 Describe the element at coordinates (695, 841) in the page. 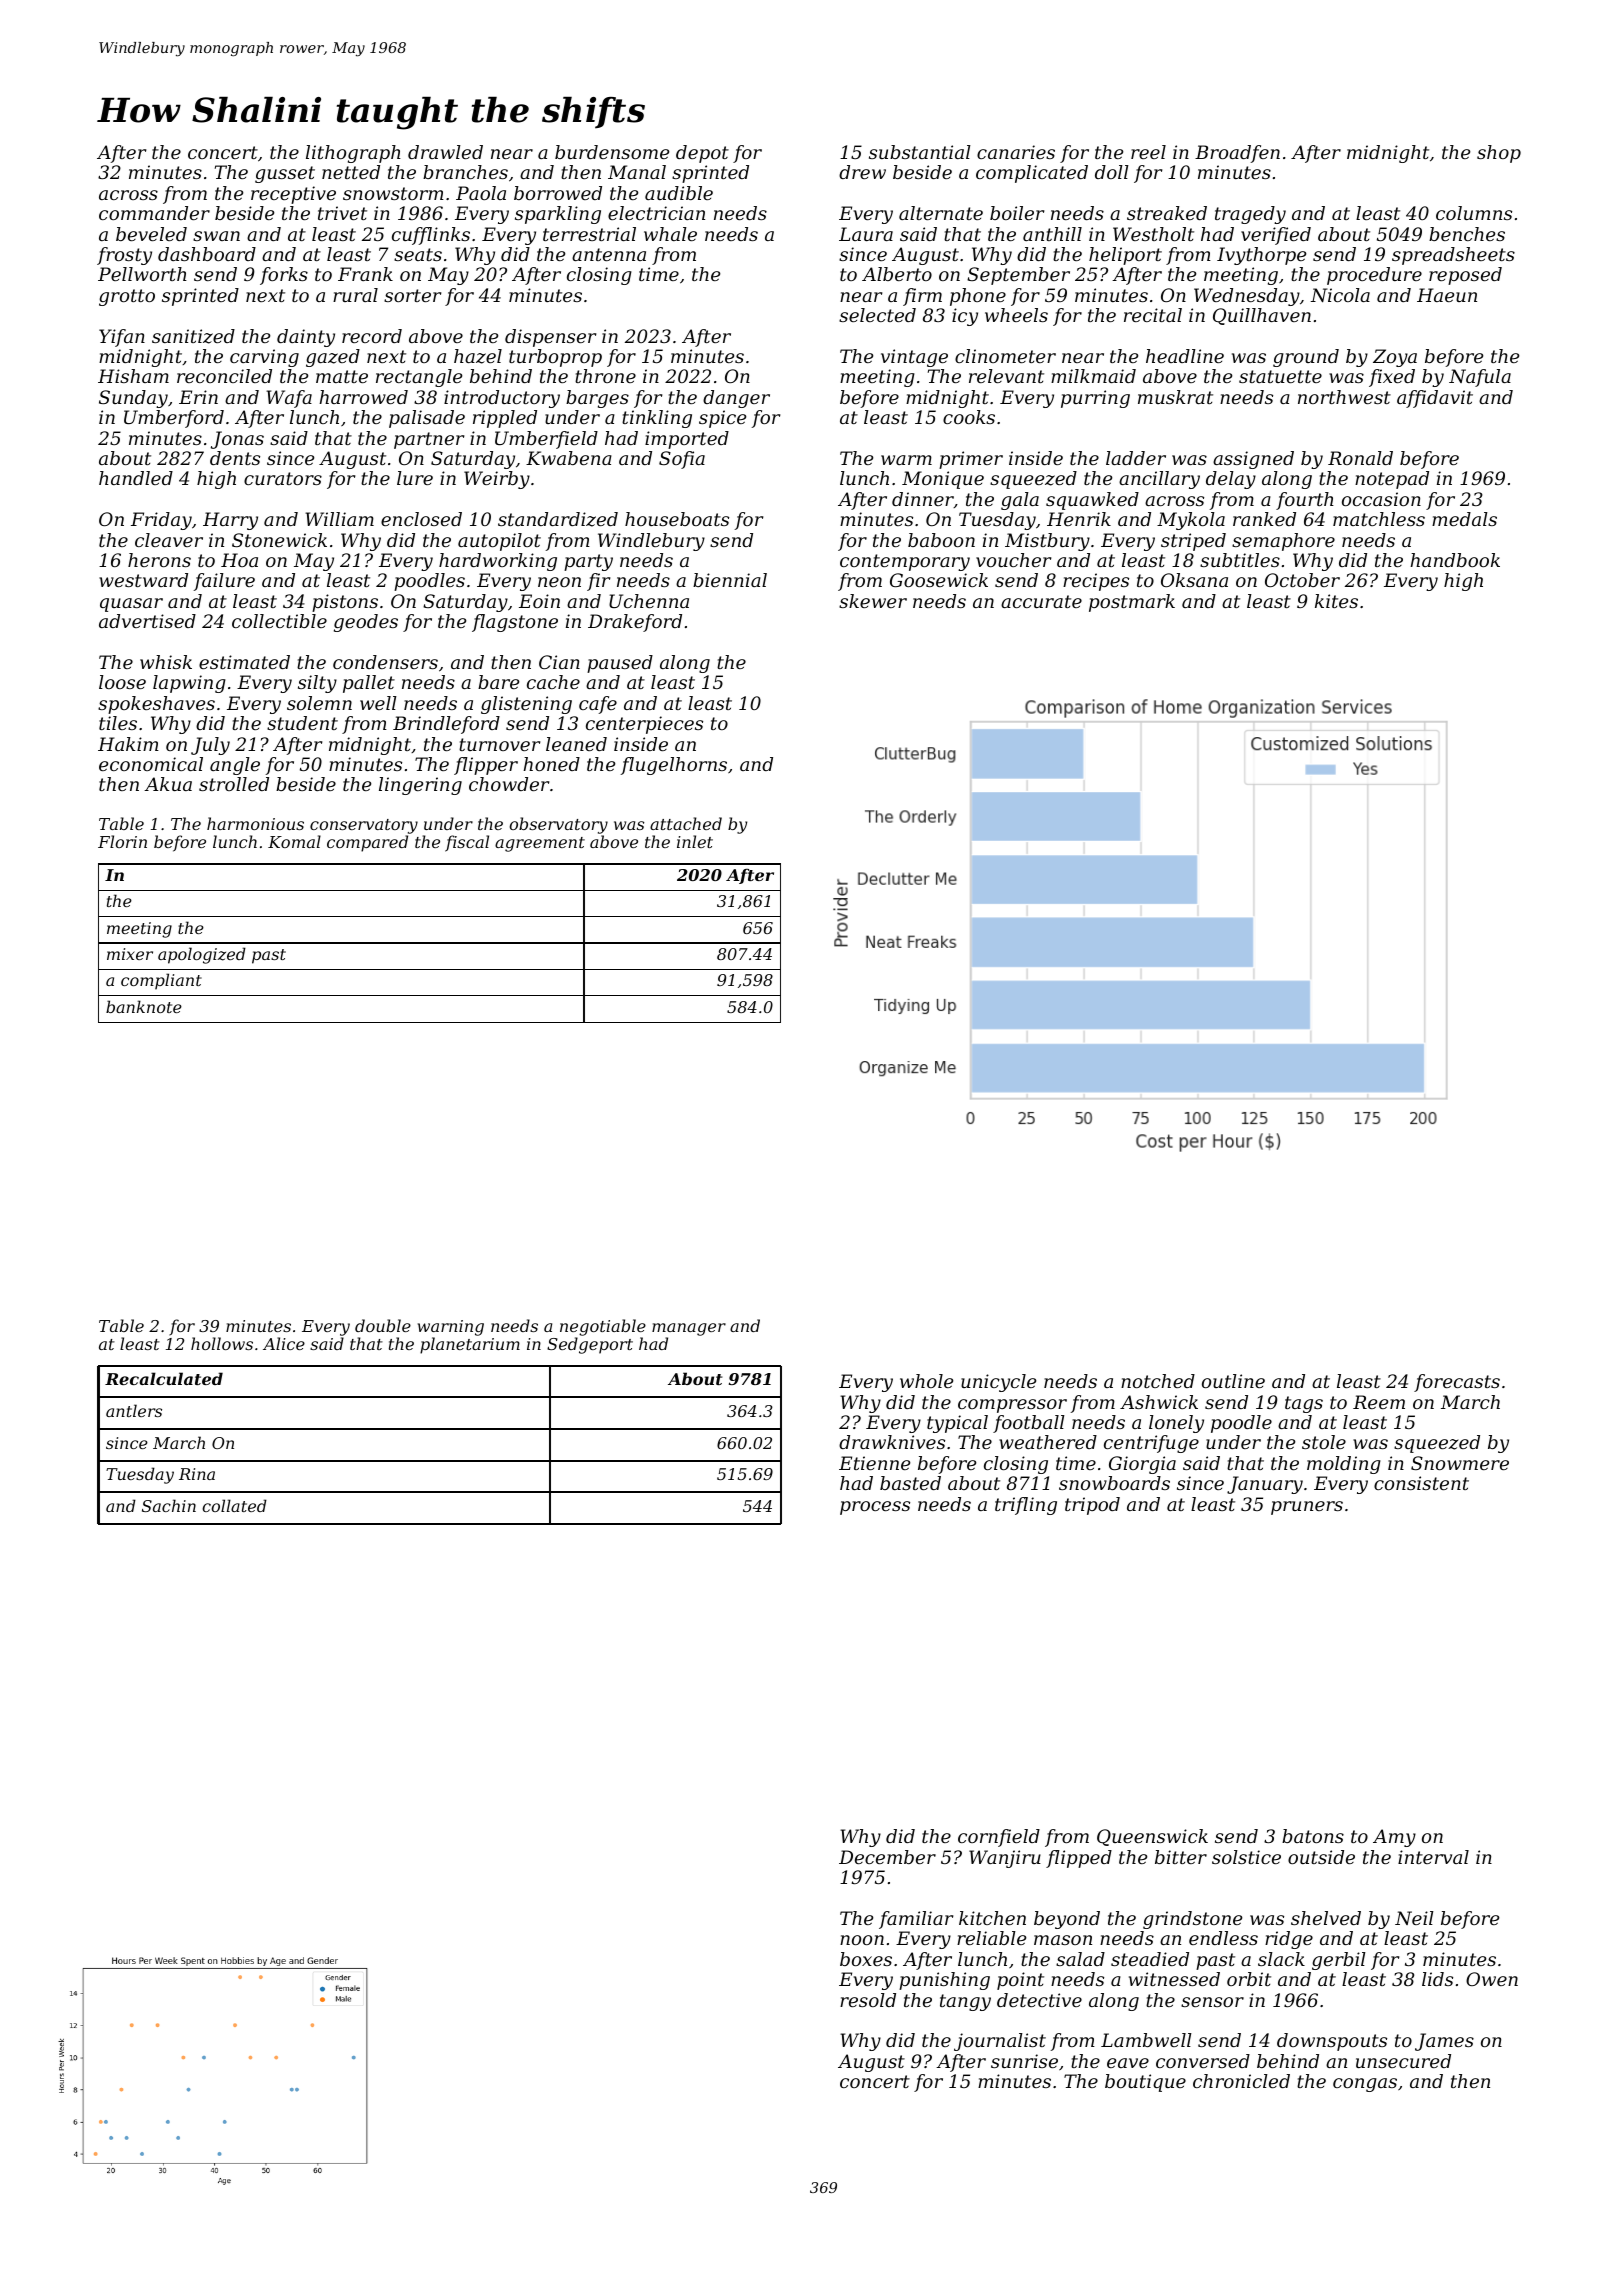

I see `inlet` at that location.
